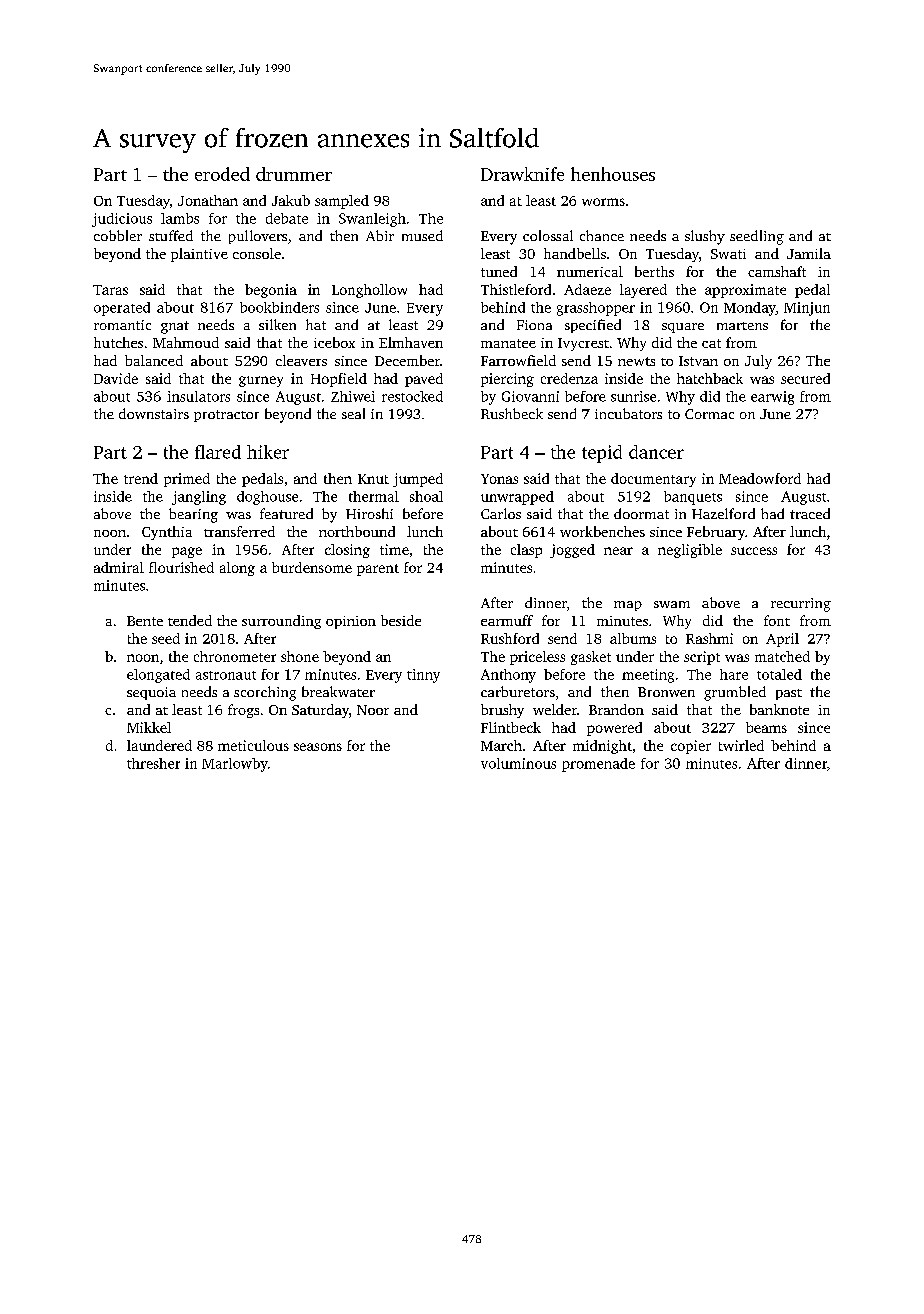  I want to click on credenza, so click(569, 378).
